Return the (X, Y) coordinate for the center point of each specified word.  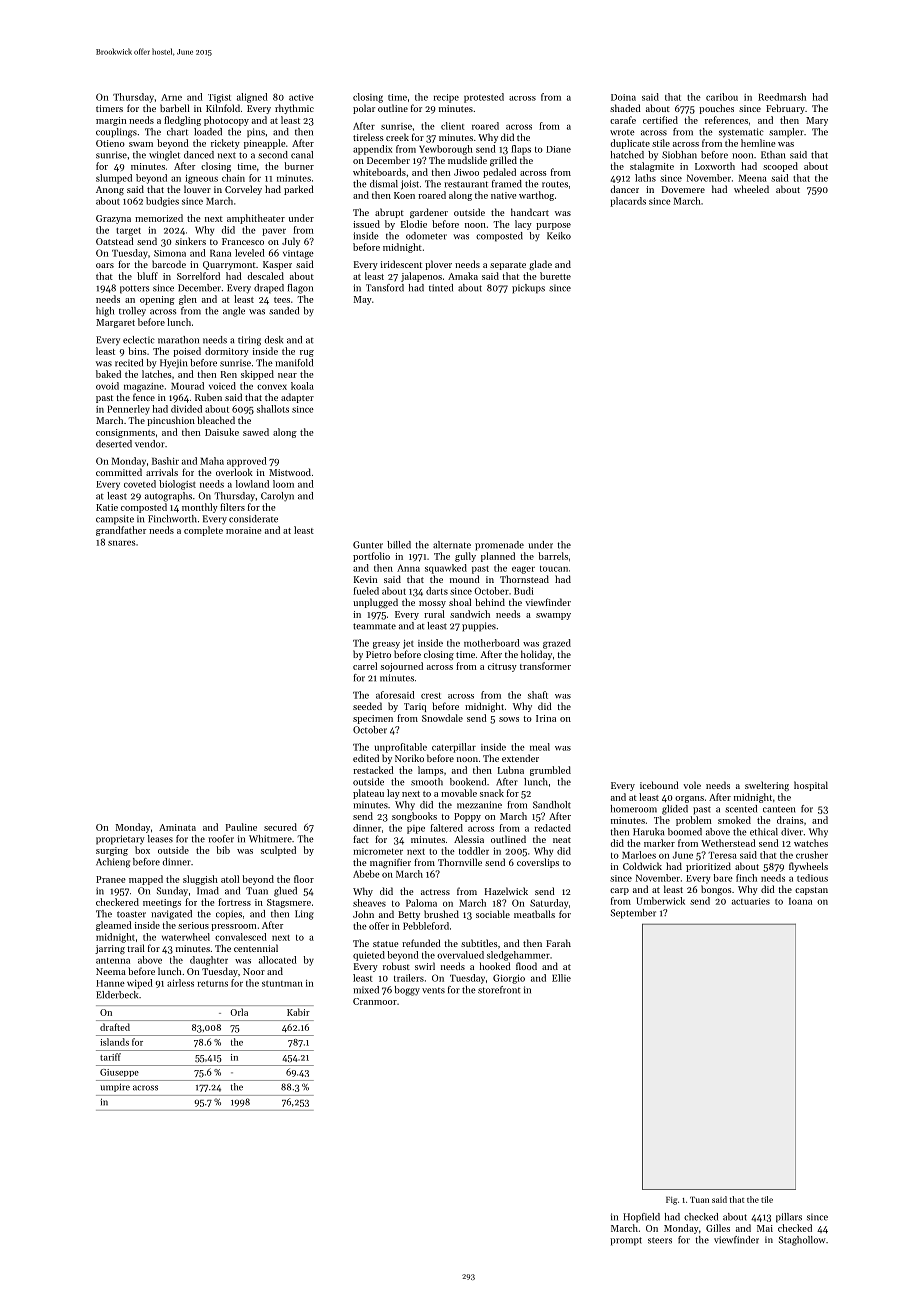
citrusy (502, 667)
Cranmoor (375, 1001)
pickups (528, 289)
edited (366, 758)
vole (692, 785)
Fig (671, 1201)
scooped (780, 167)
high (105, 312)
